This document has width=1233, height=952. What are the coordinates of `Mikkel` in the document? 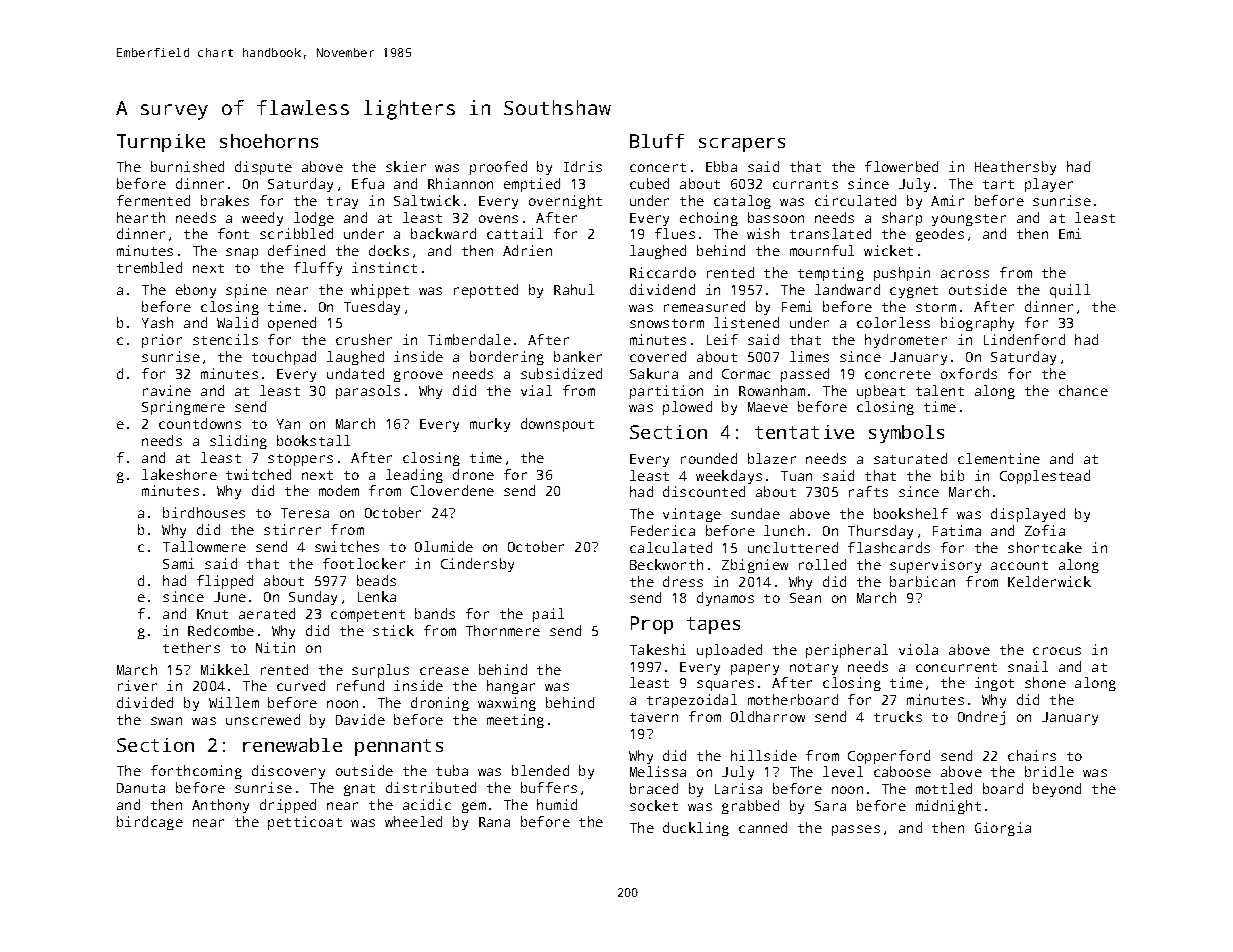 It's located at (225, 669).
